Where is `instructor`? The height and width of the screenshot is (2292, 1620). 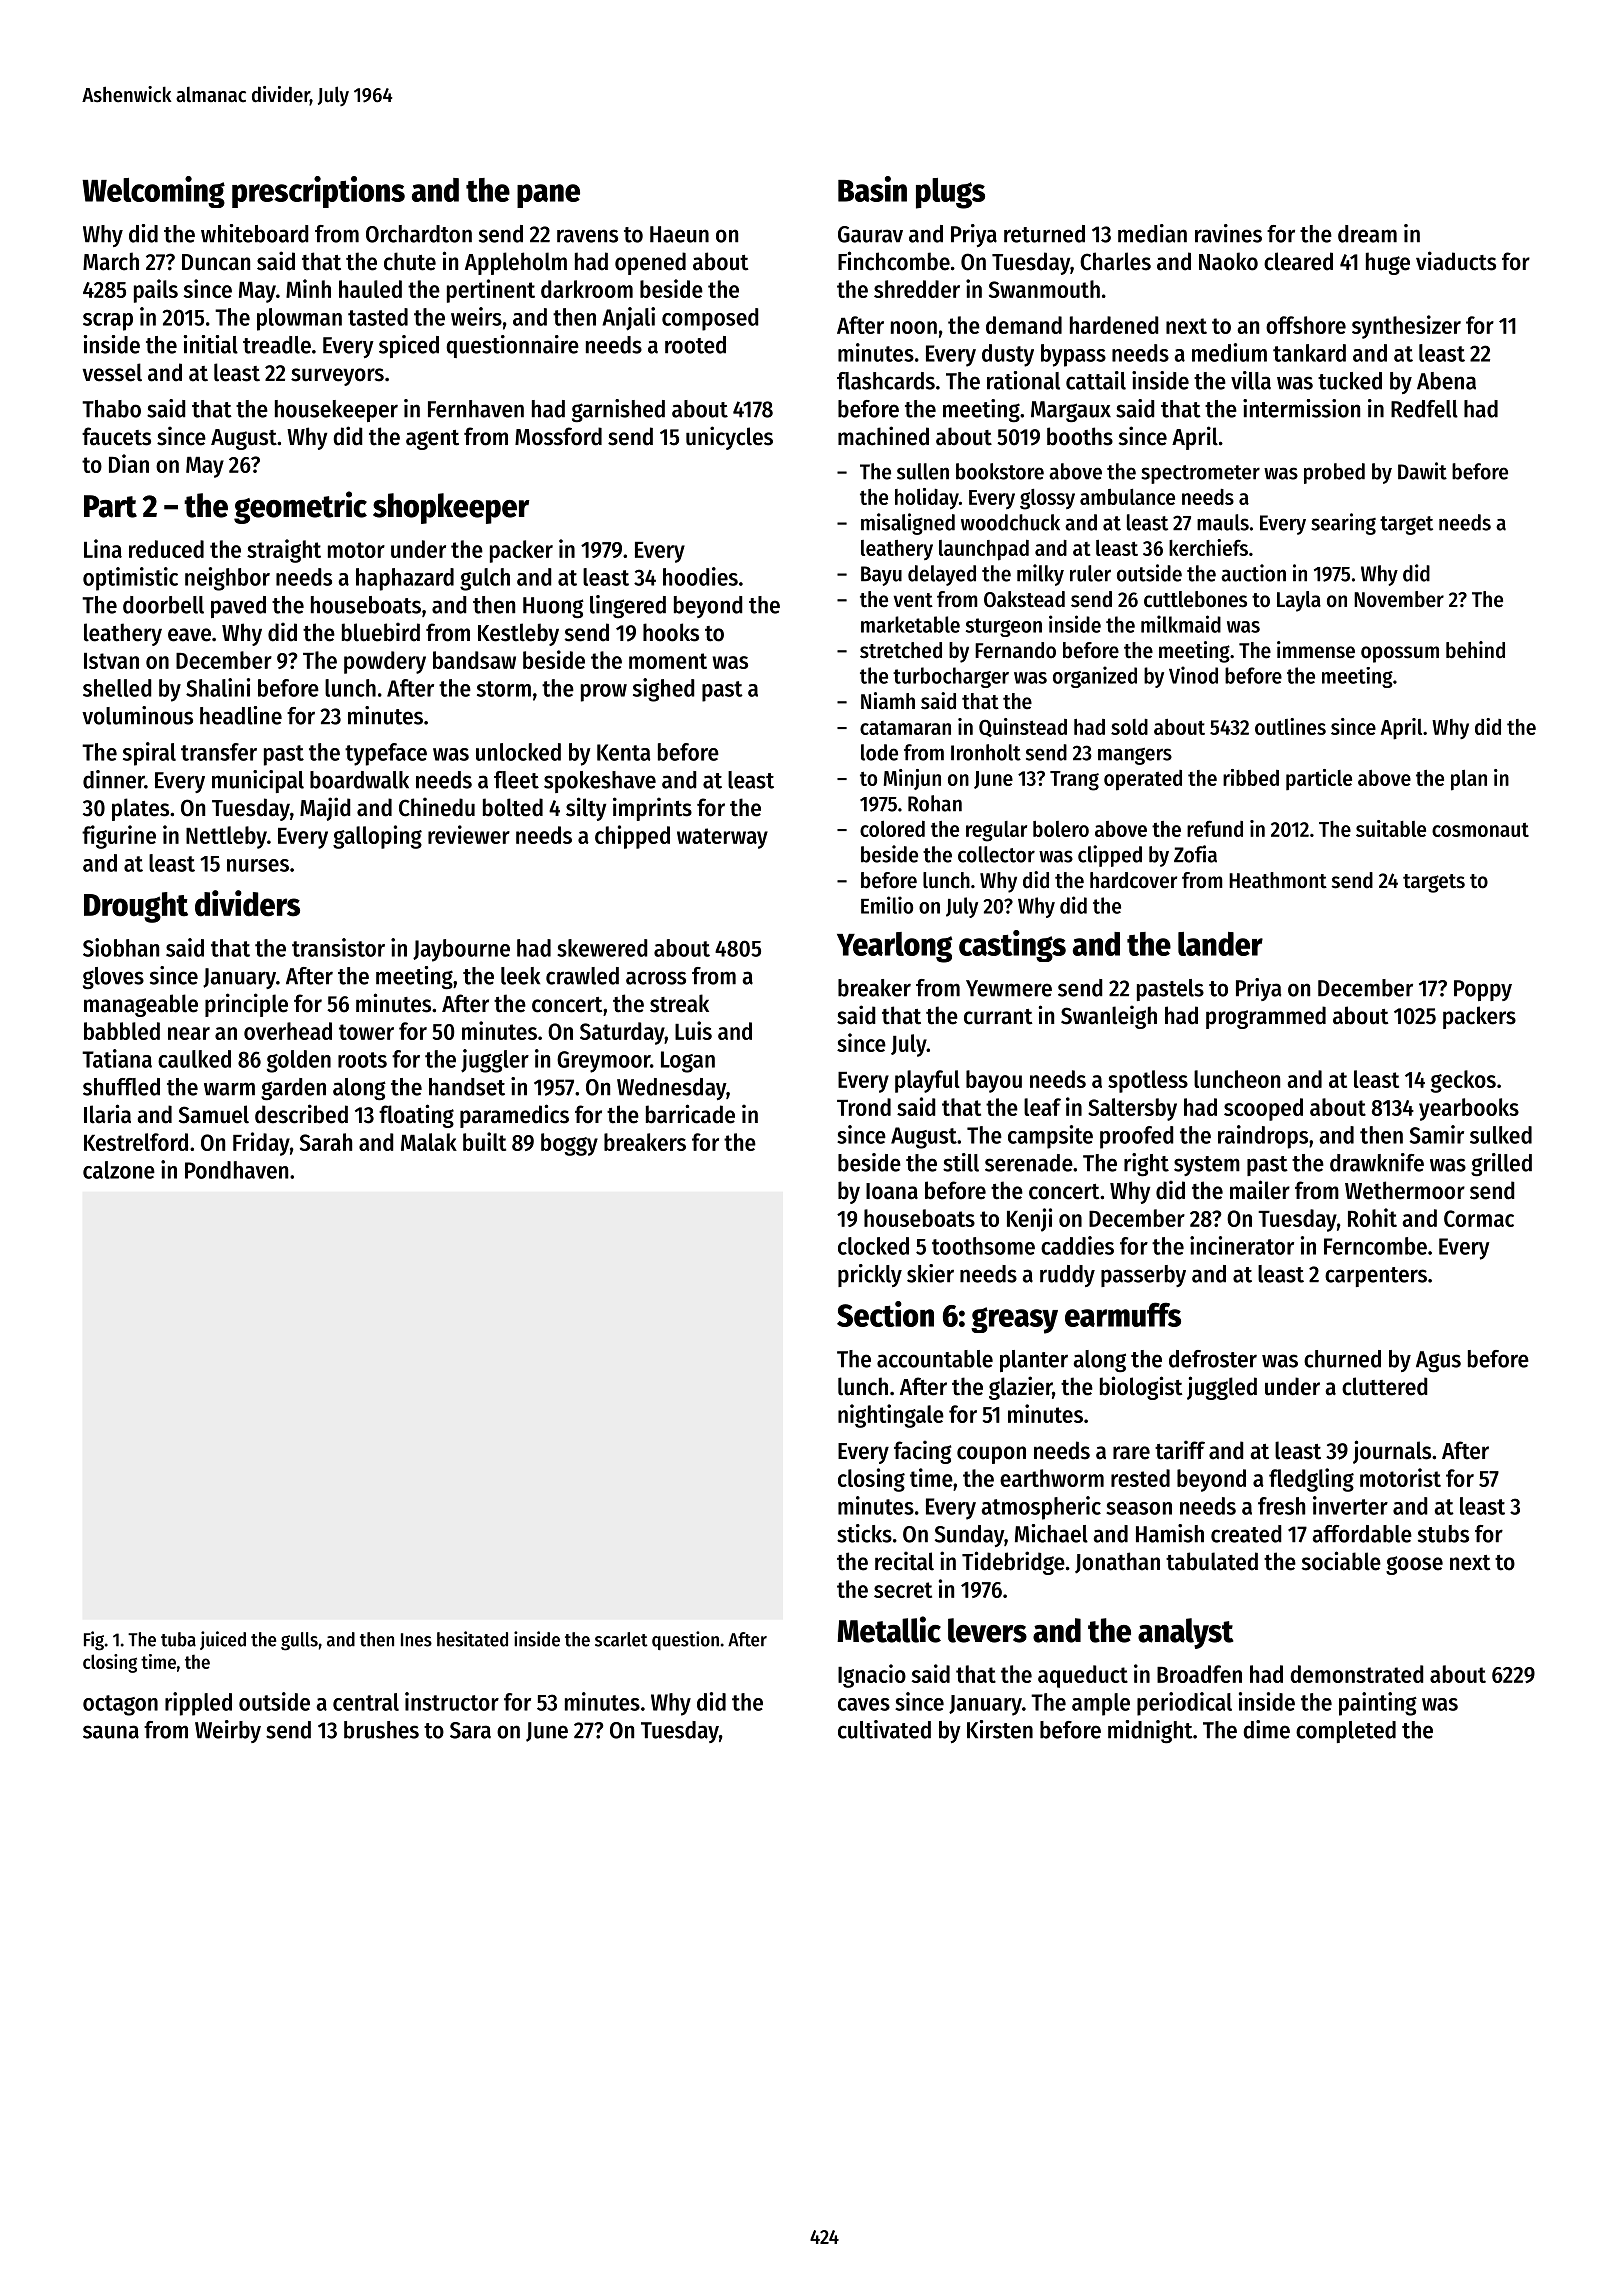
instructor is located at coordinates (452, 1701).
